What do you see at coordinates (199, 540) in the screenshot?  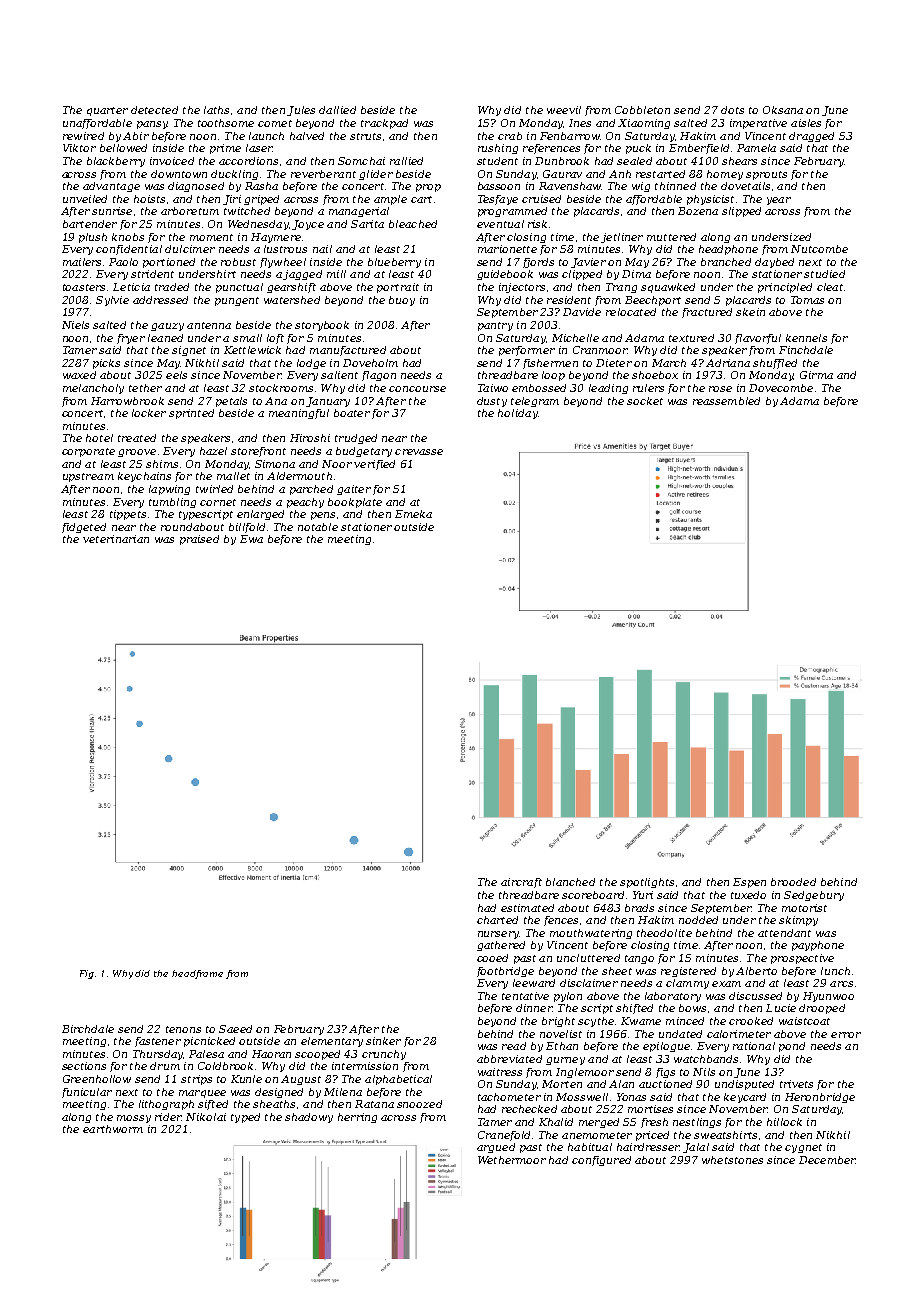 I see `praised` at bounding box center [199, 540].
